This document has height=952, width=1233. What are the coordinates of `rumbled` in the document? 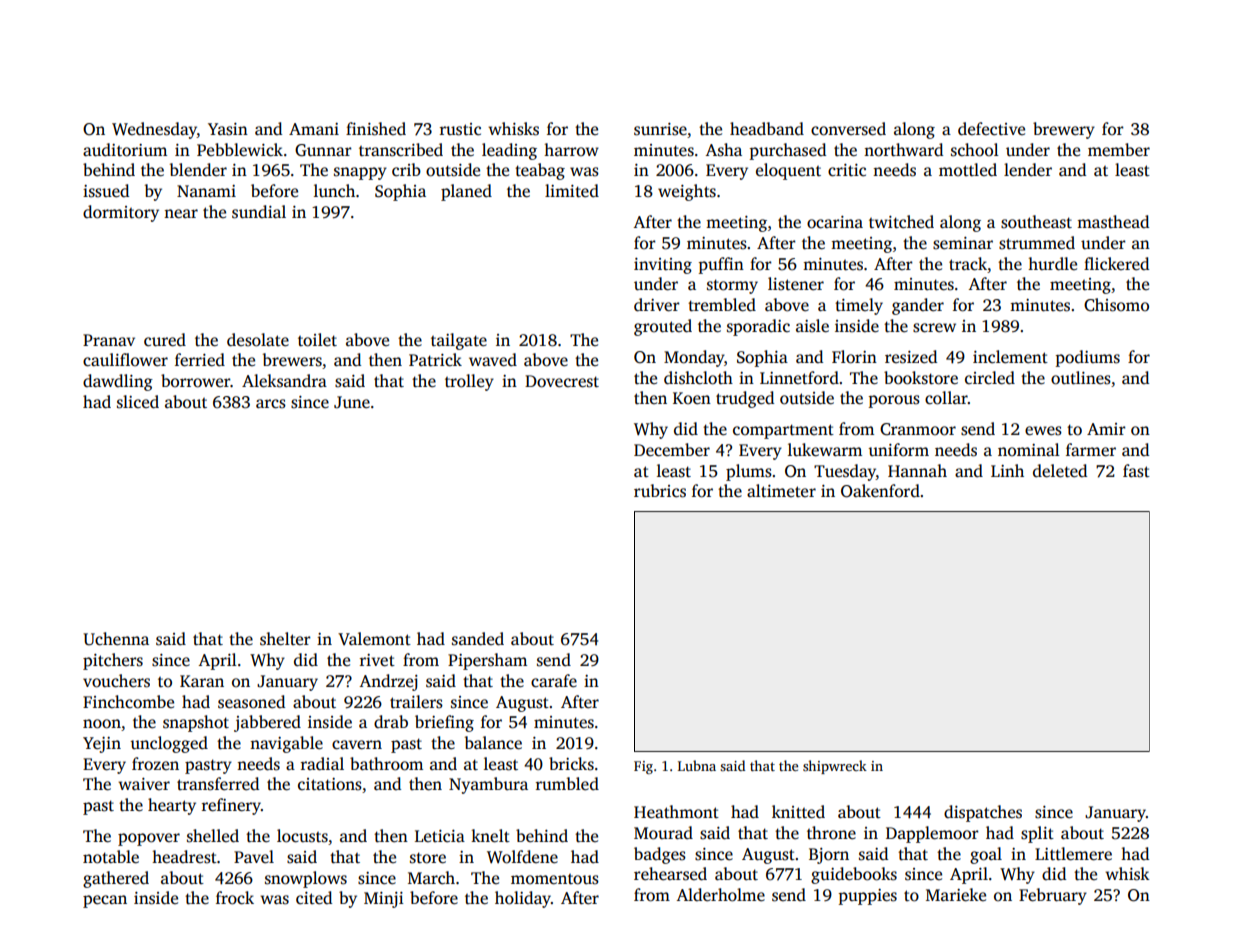 It's located at (567, 784).
